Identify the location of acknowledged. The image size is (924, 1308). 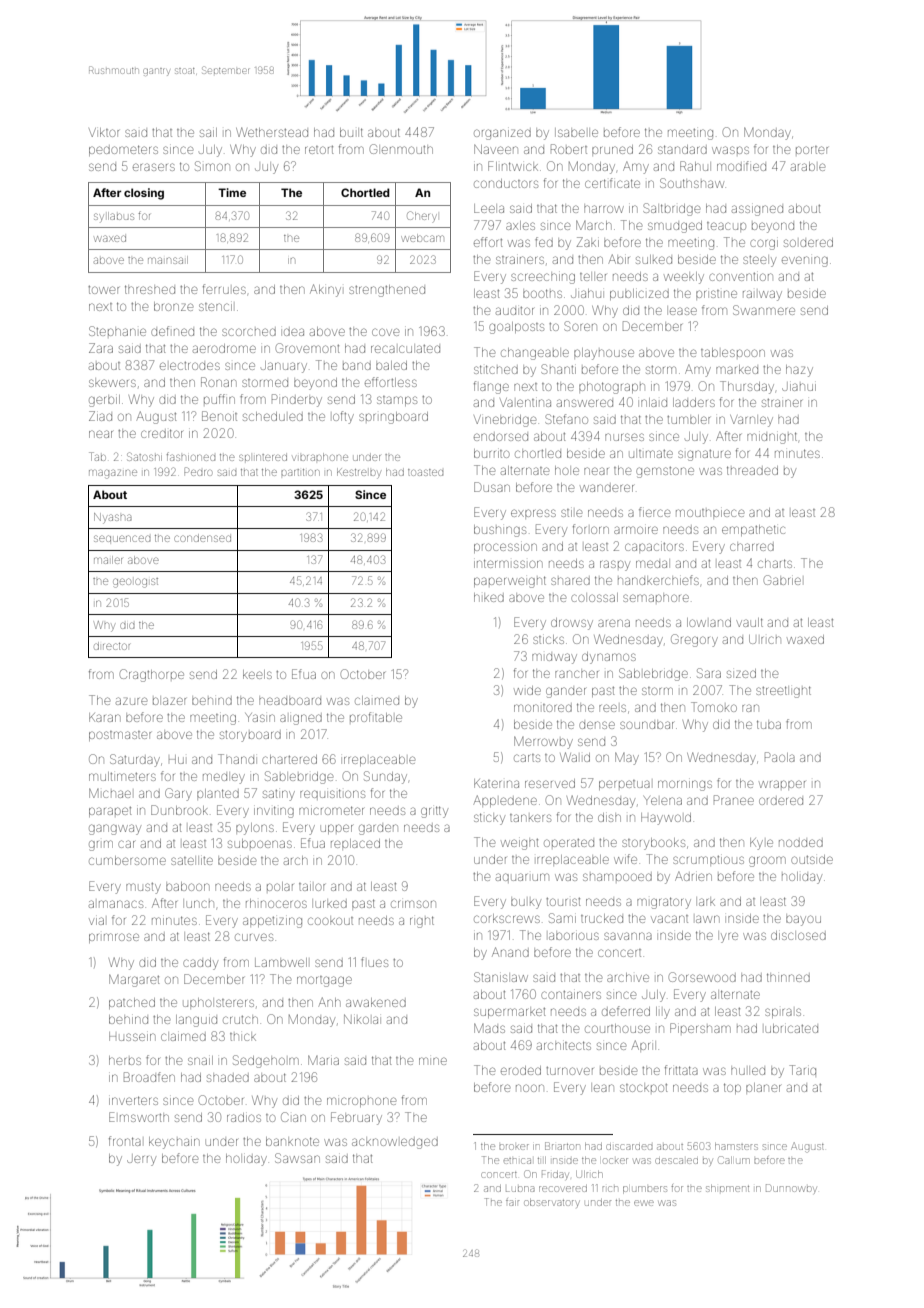
(395, 1143).
